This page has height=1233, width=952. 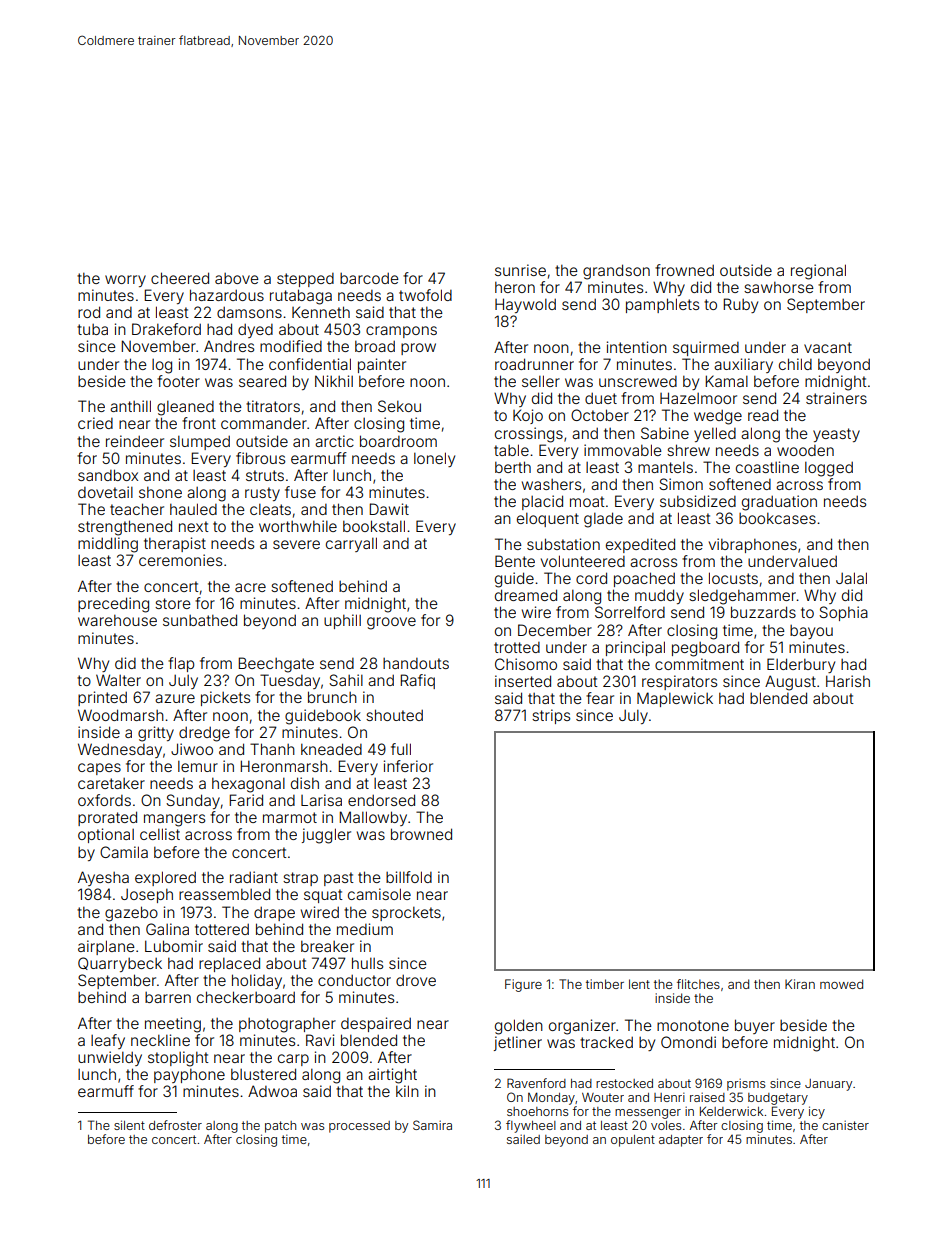 What do you see at coordinates (520, 270) in the page?
I see `sunrise` at bounding box center [520, 270].
